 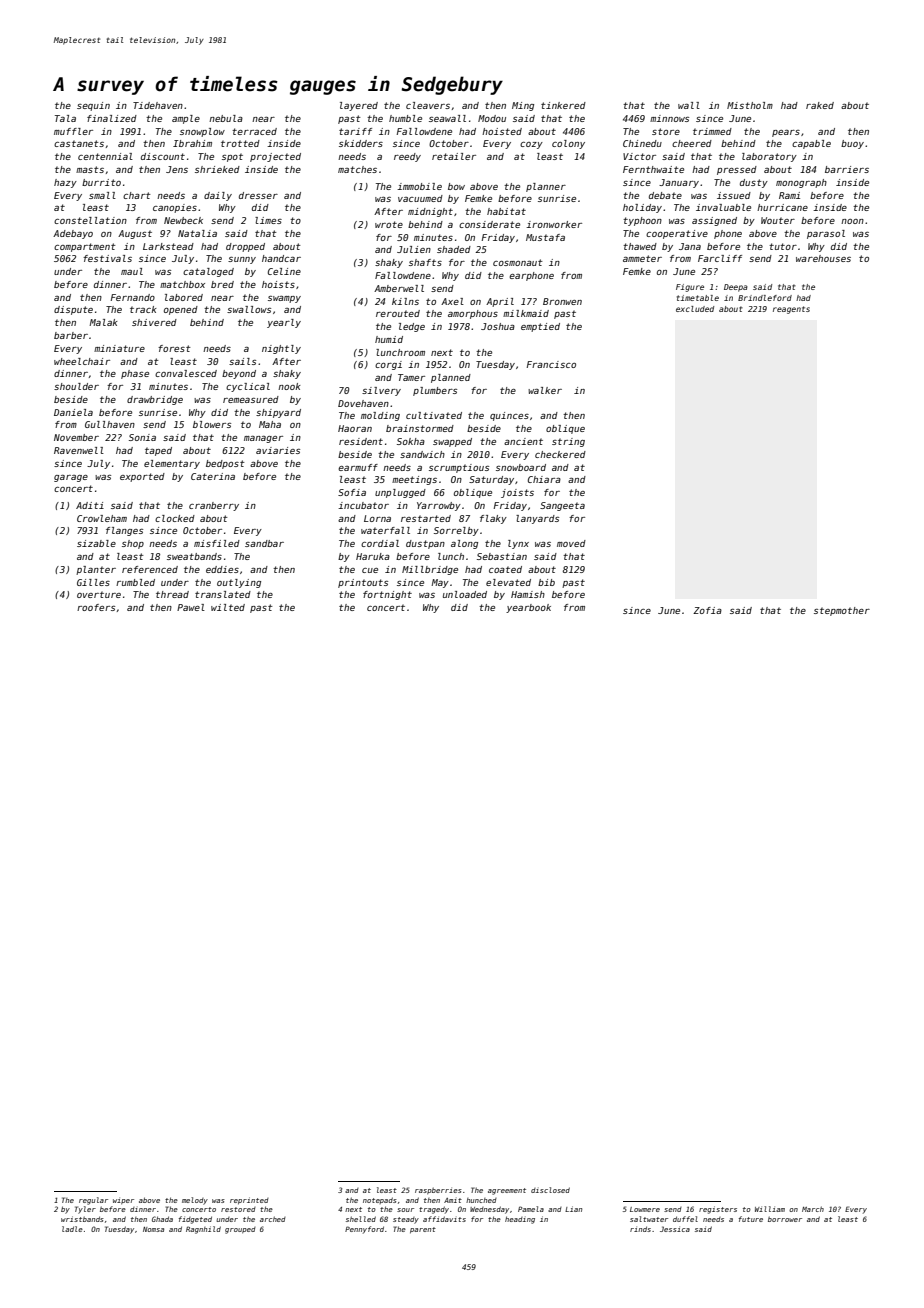 I want to click on wrote, so click(x=389, y=224).
